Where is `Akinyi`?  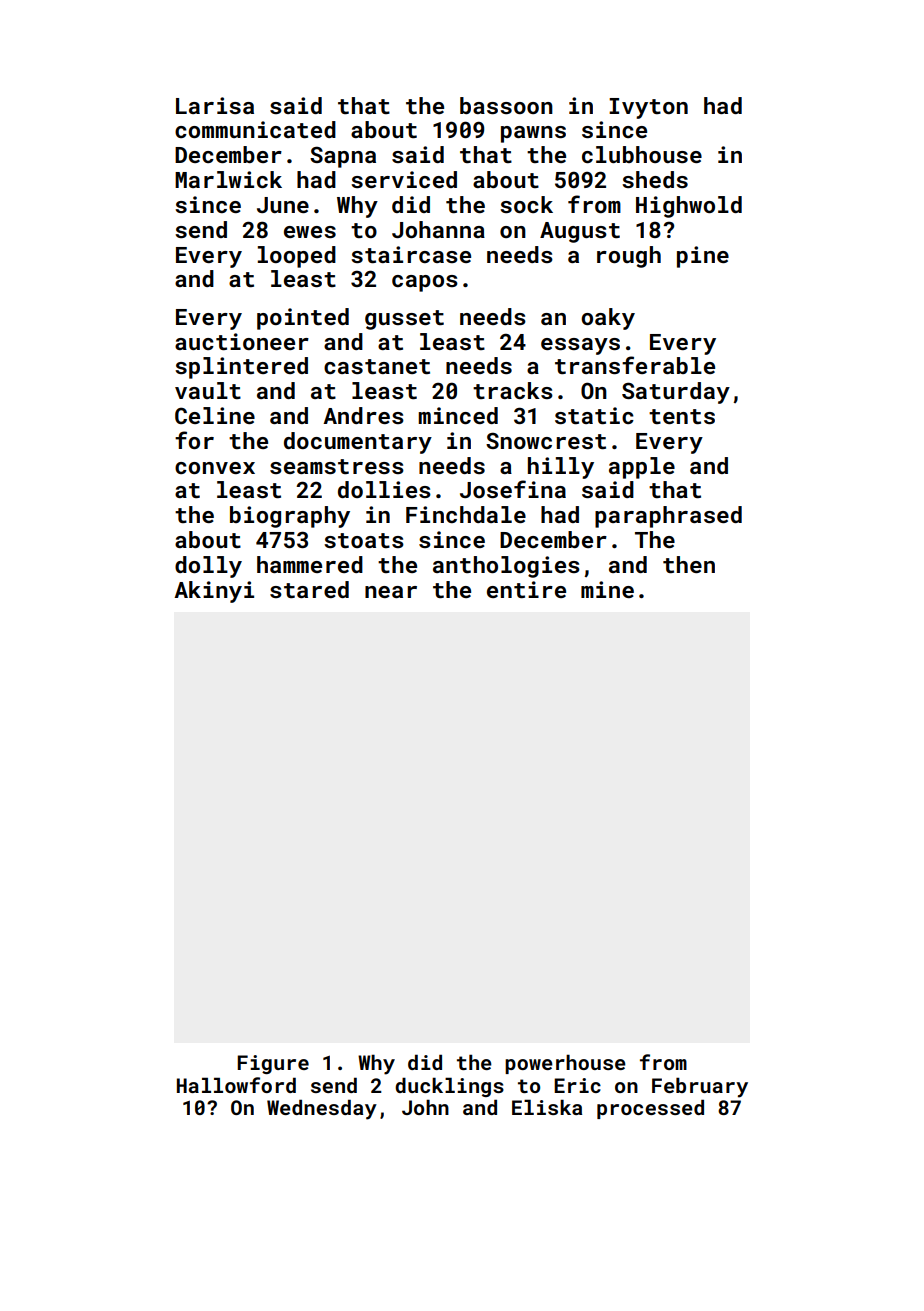
Akinyi is located at coordinates (214, 592).
